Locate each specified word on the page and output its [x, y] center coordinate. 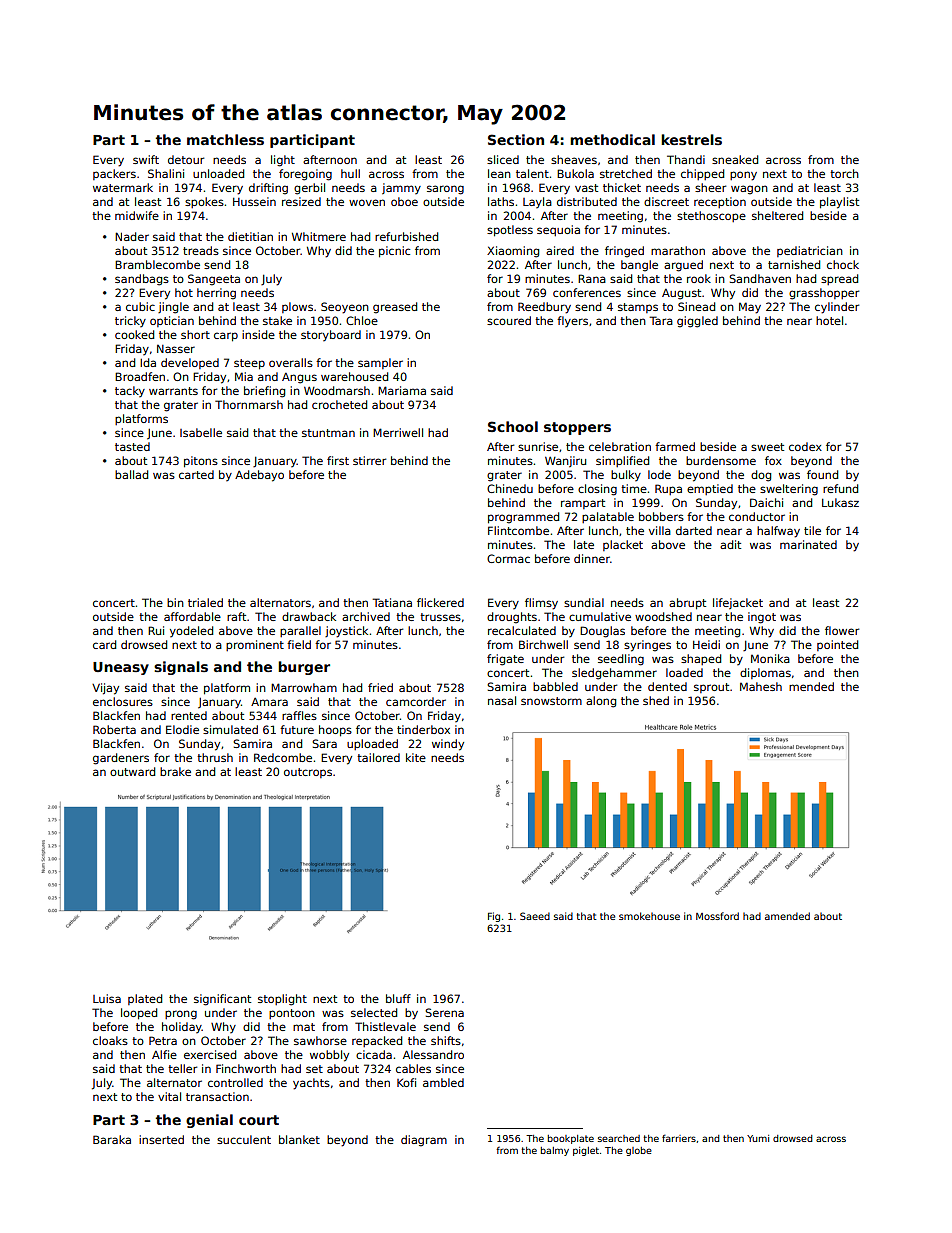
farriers [679, 1138]
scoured [509, 320]
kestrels [691, 139]
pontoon [292, 1014]
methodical [612, 139]
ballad [131, 474]
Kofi [406, 1082]
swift [146, 159]
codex [805, 446]
